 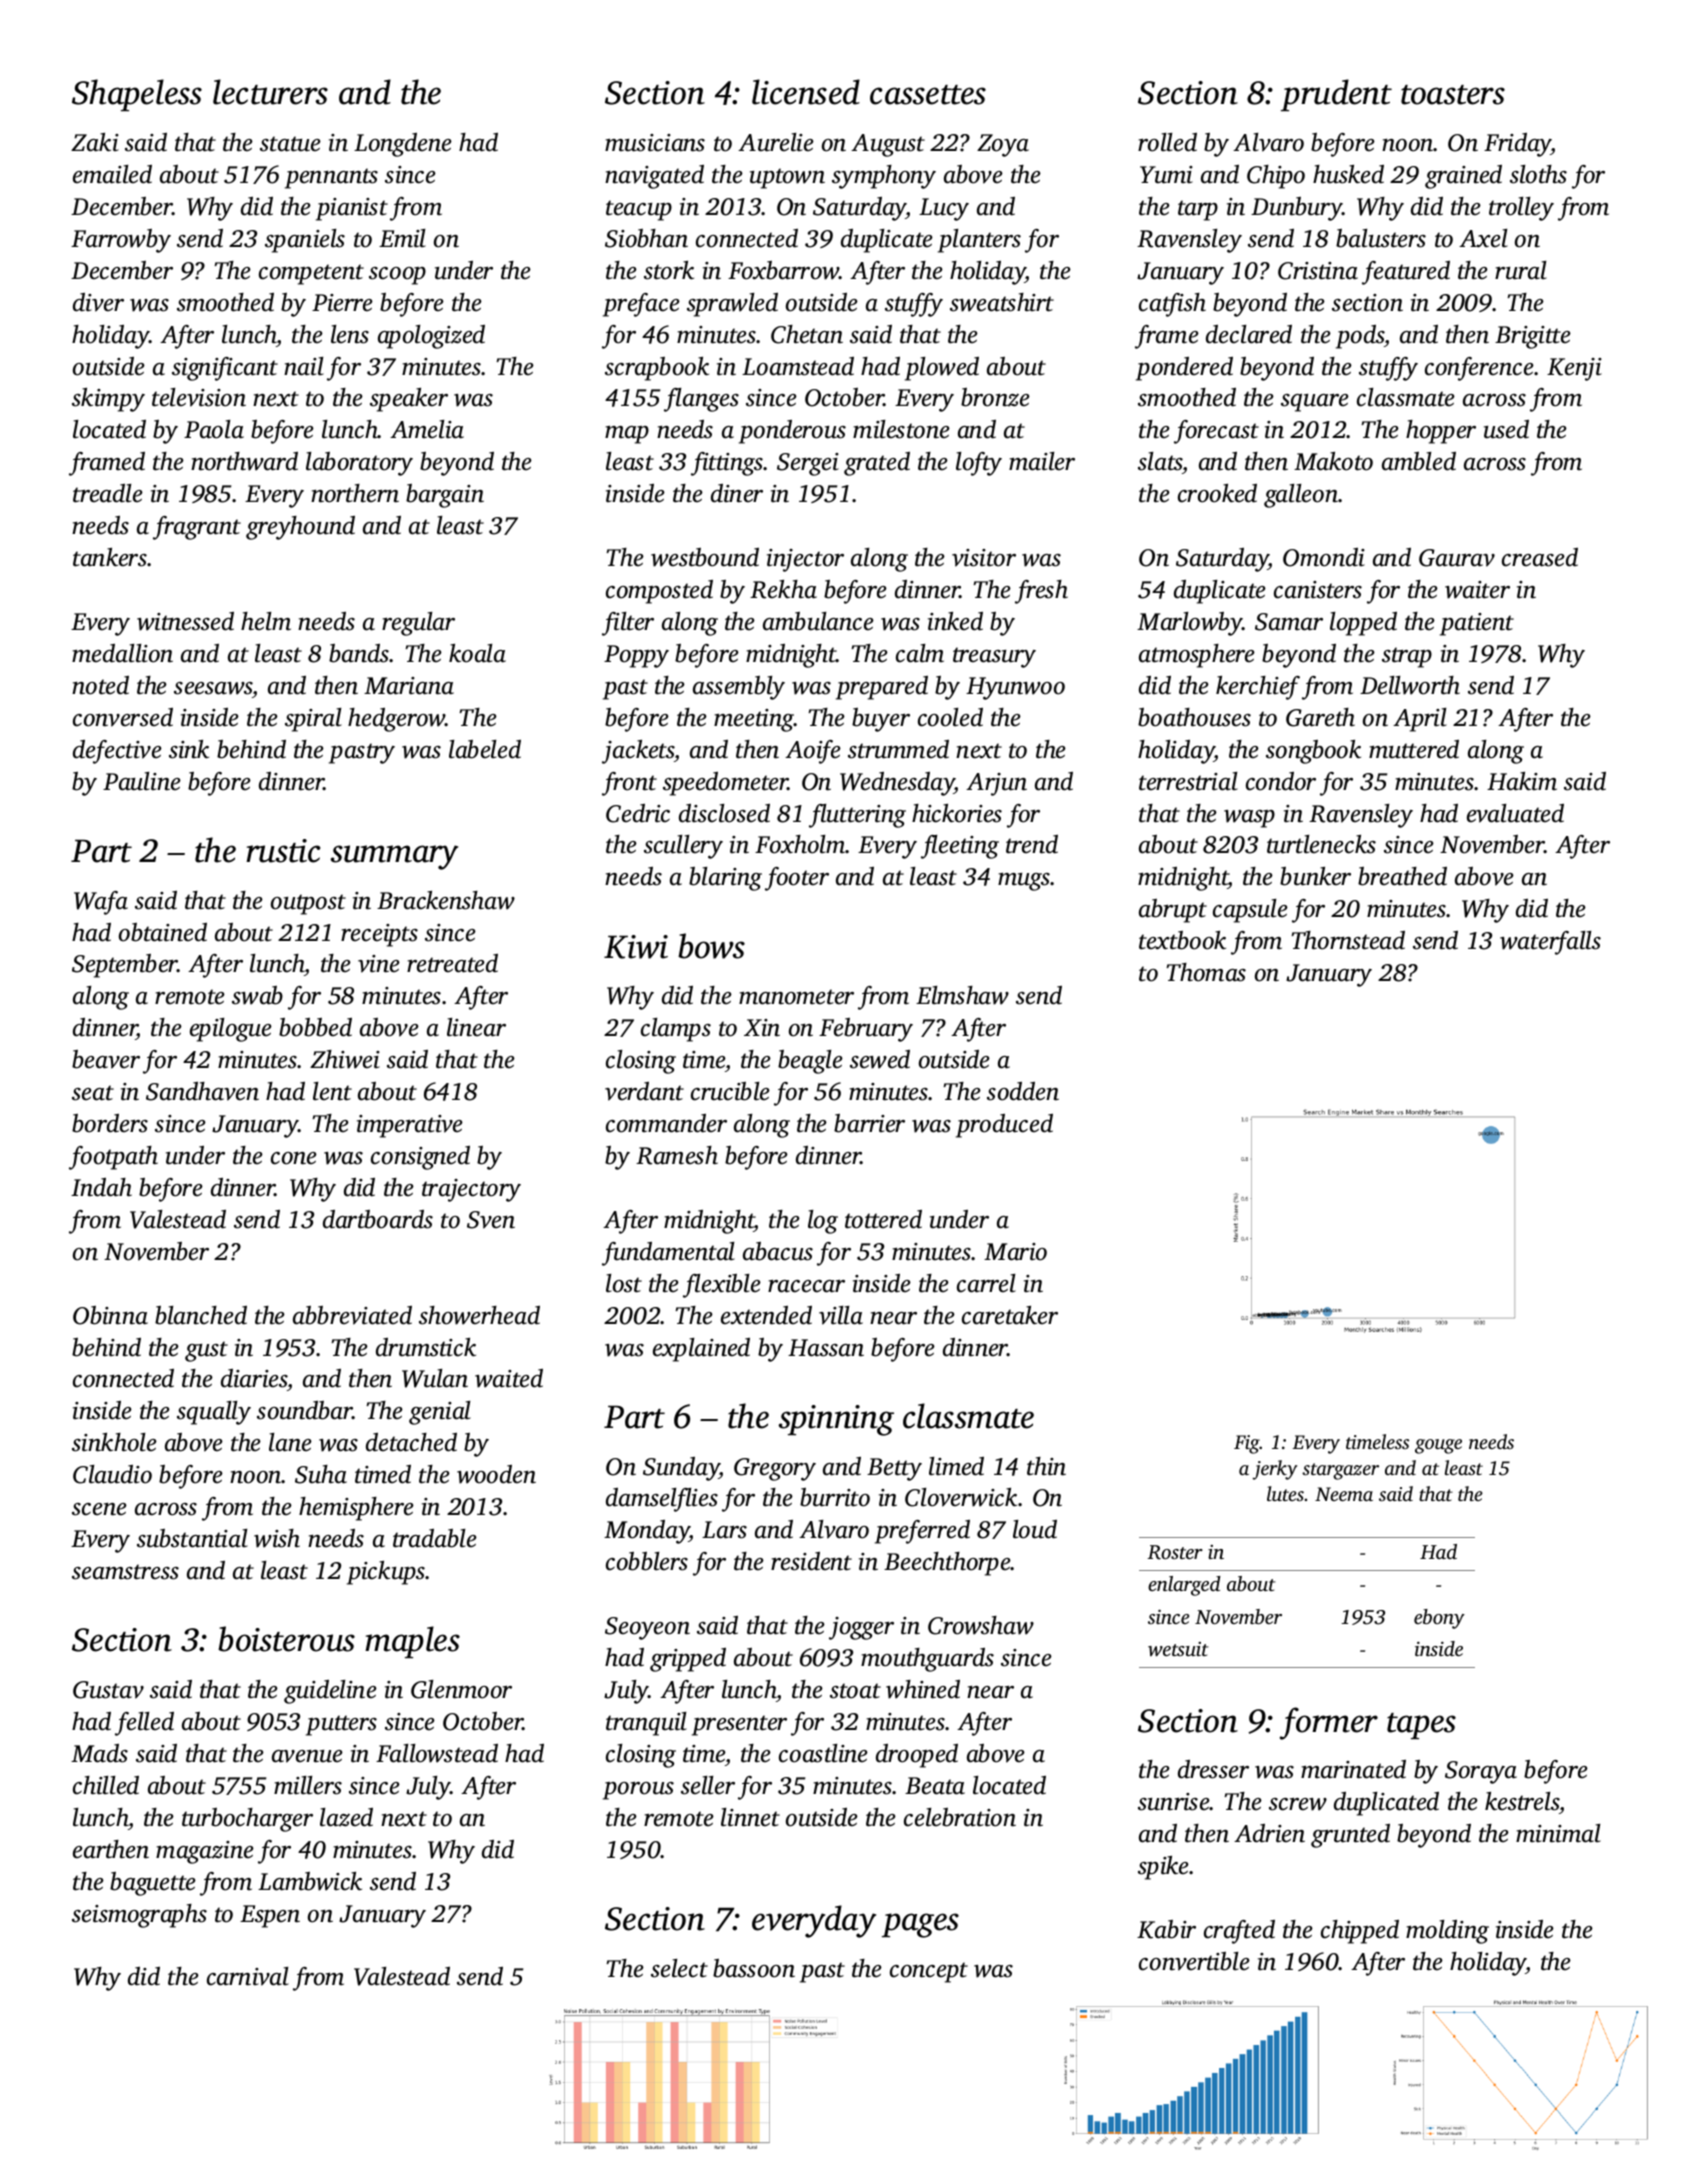 What do you see at coordinates (1296, 209) in the document?
I see `Dunbury` at bounding box center [1296, 209].
